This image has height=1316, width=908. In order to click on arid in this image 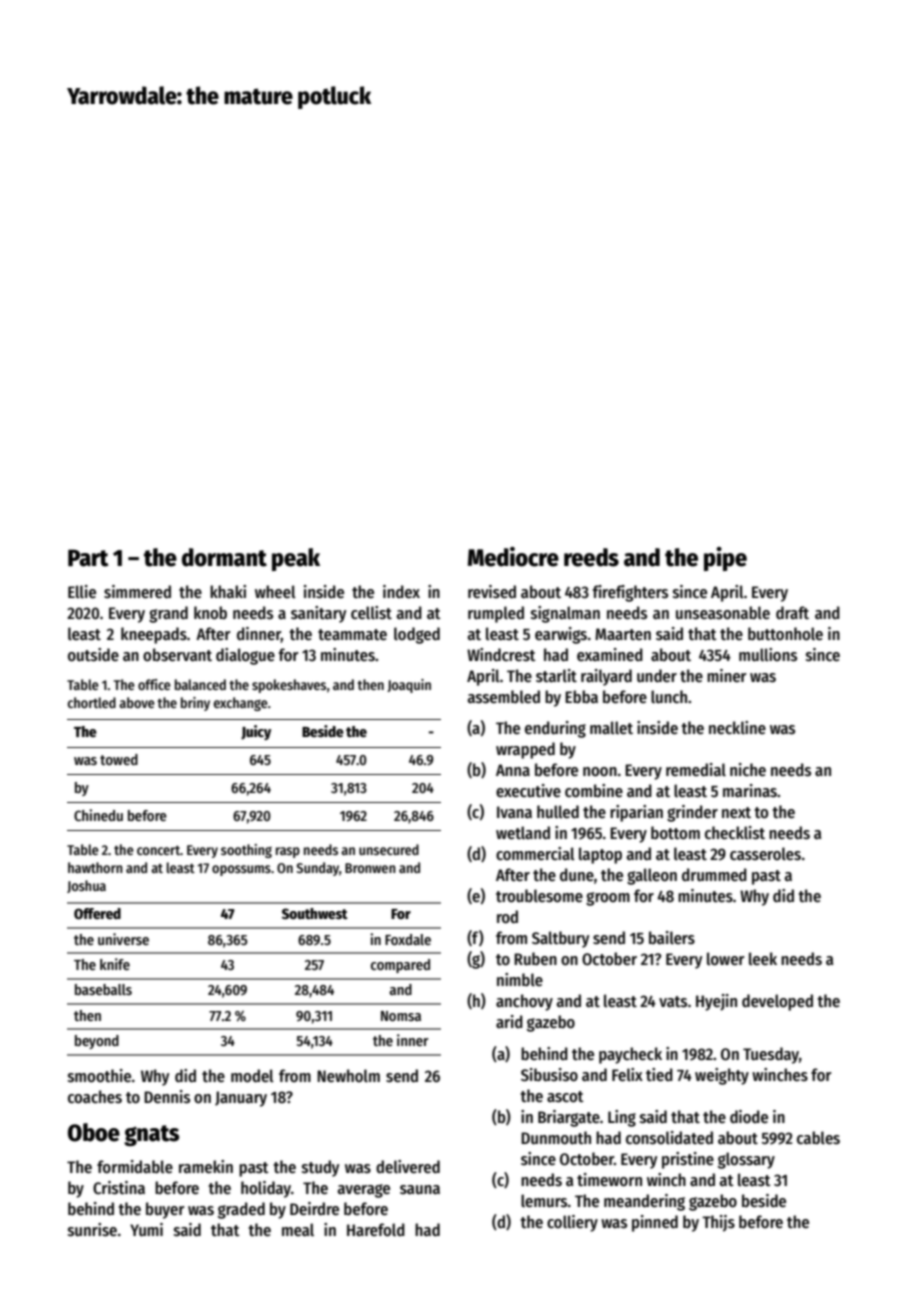, I will do `click(509, 1021)`.
